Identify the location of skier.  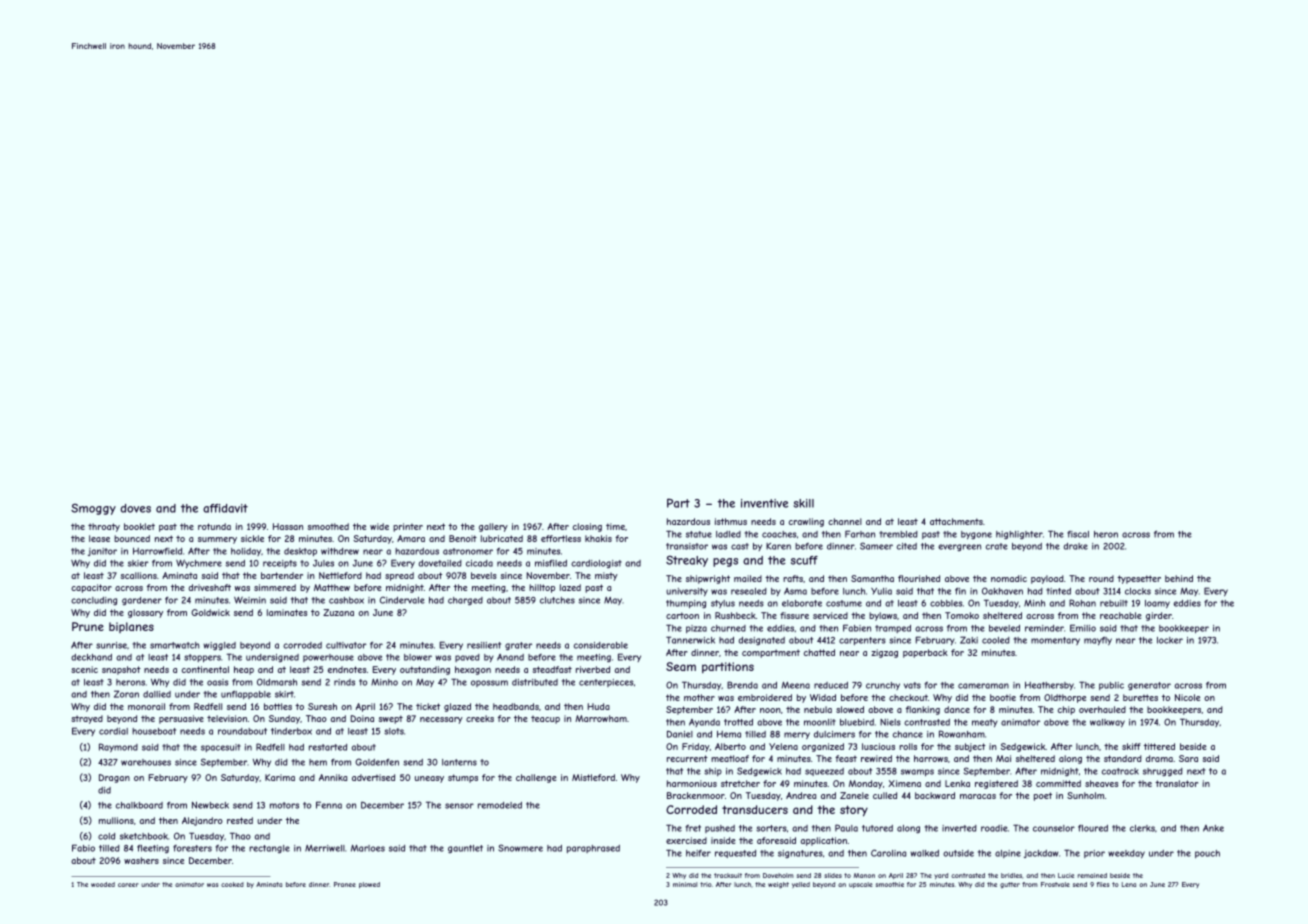
(138, 563).
